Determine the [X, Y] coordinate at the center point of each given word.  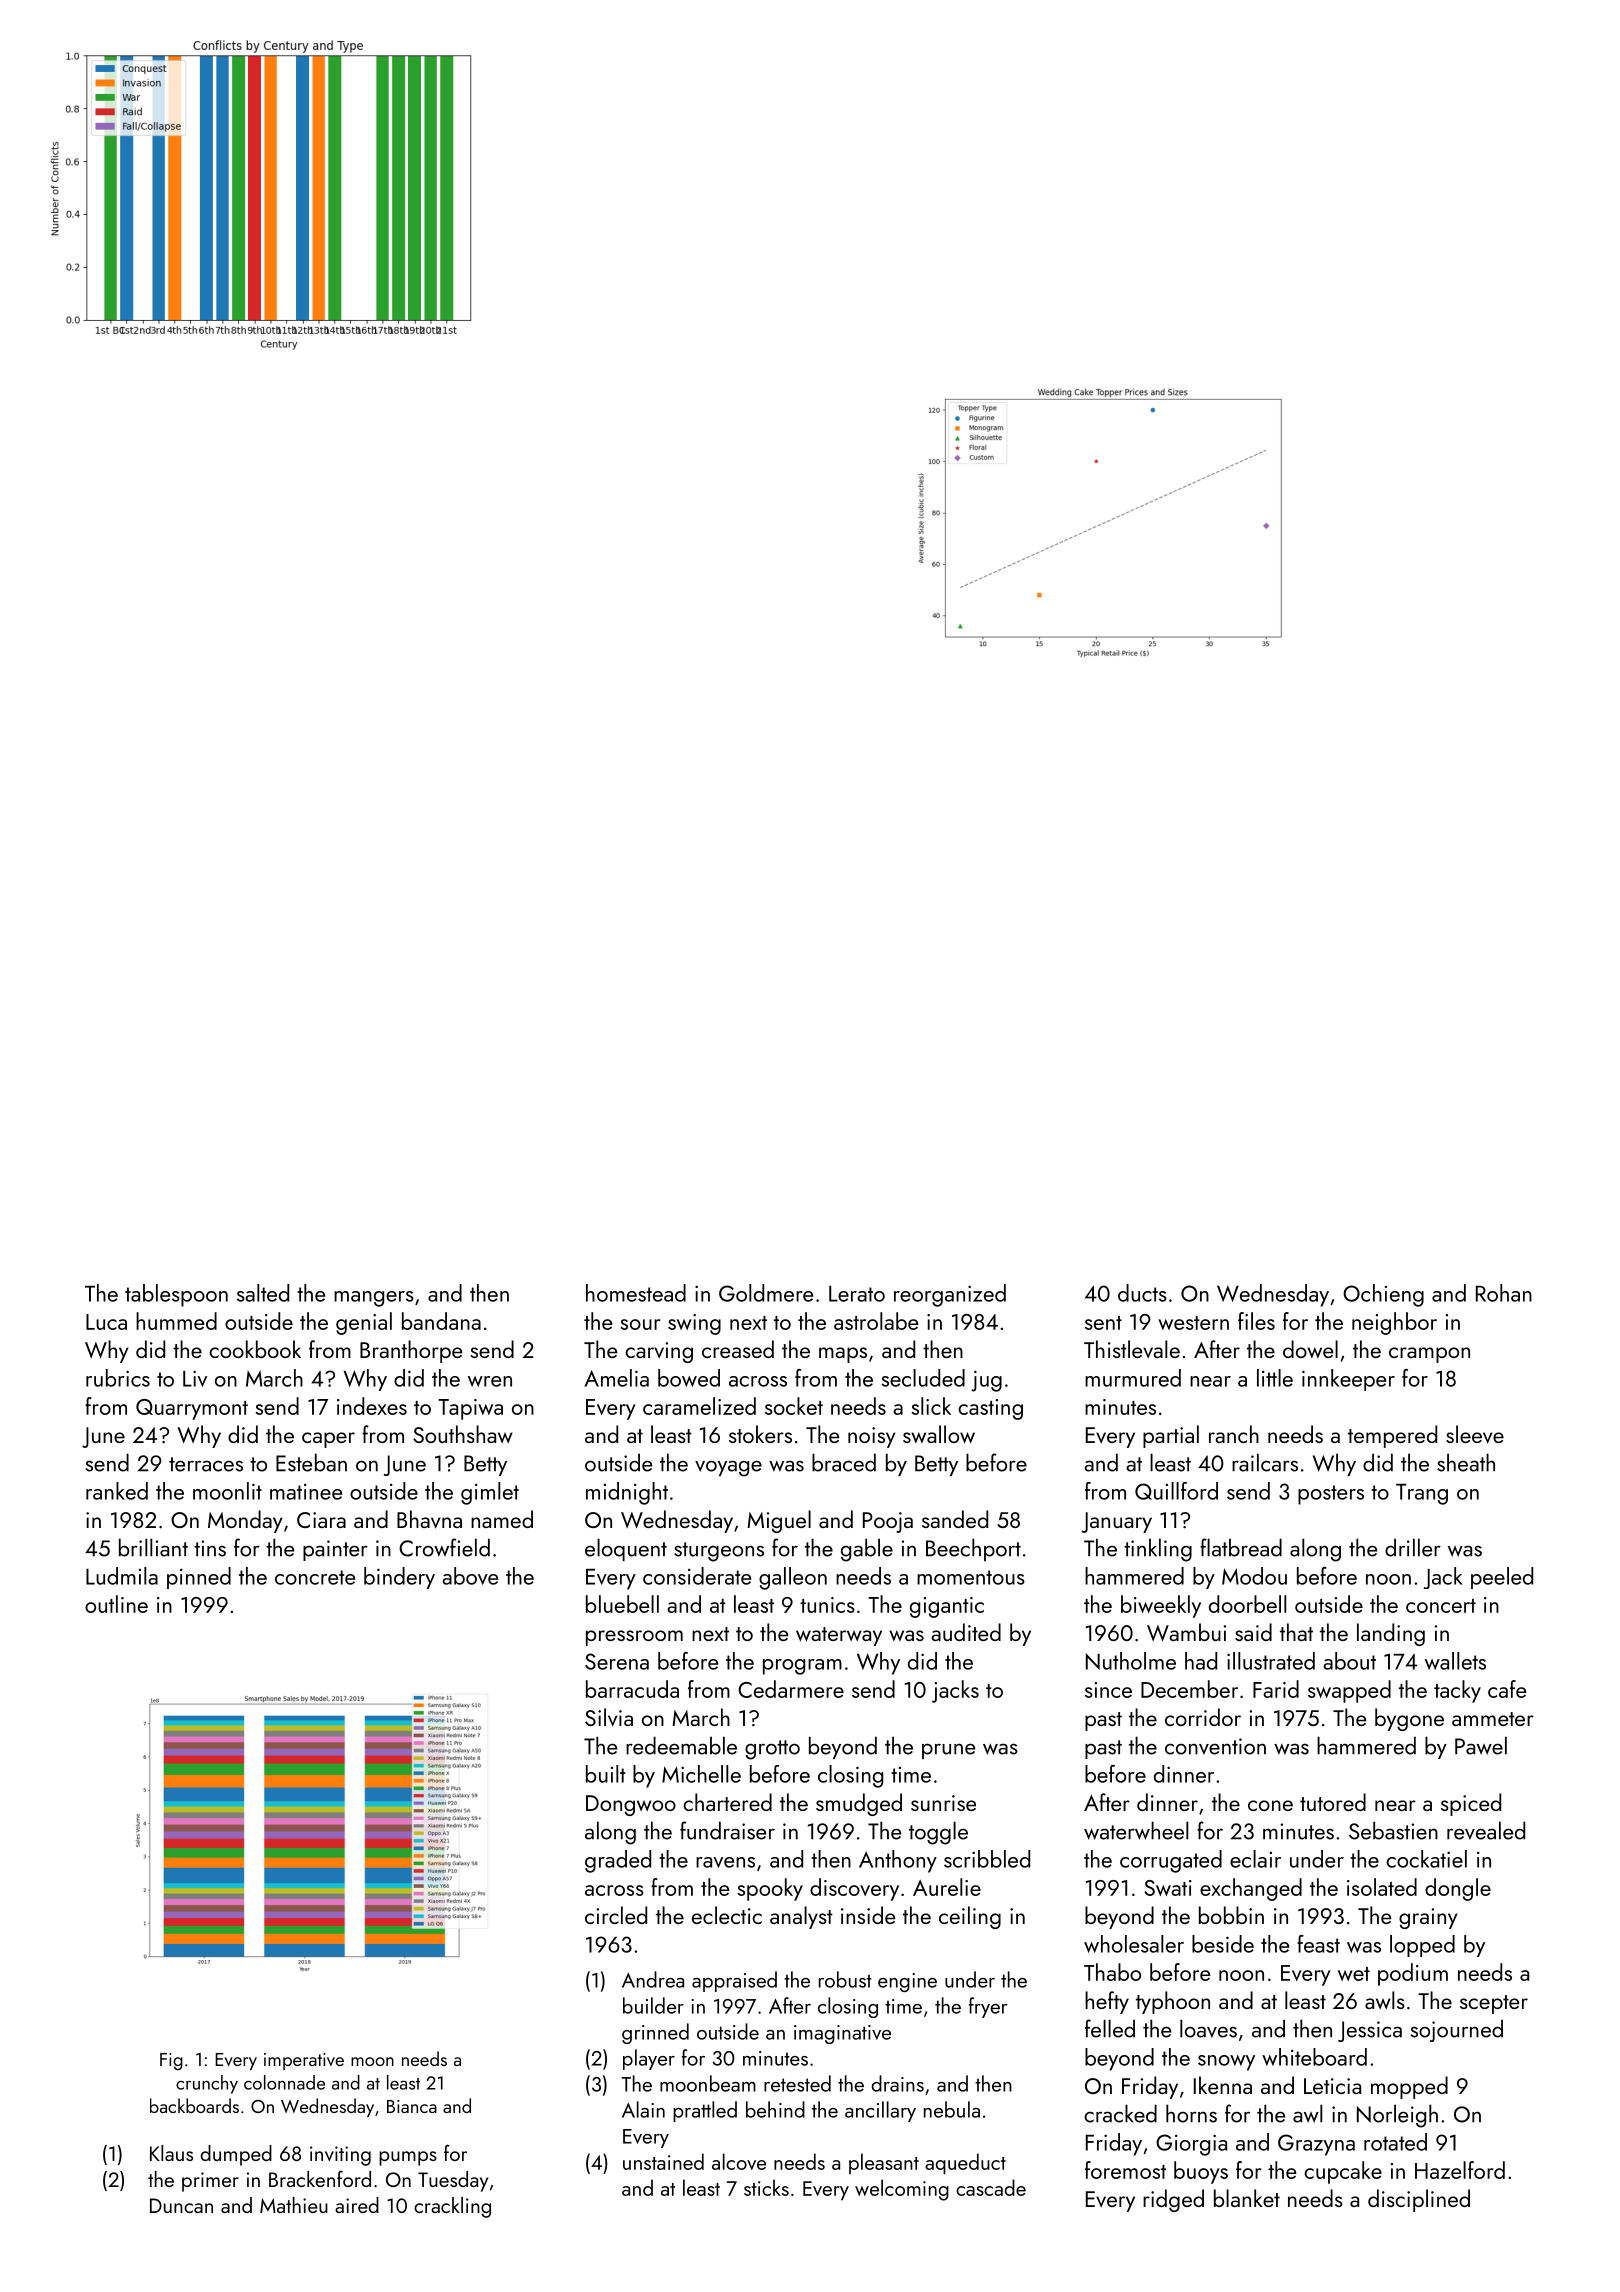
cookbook [255, 1349]
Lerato [857, 1294]
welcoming [902, 2190]
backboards [194, 2105]
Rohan [1504, 1293]
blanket [1247, 2198]
